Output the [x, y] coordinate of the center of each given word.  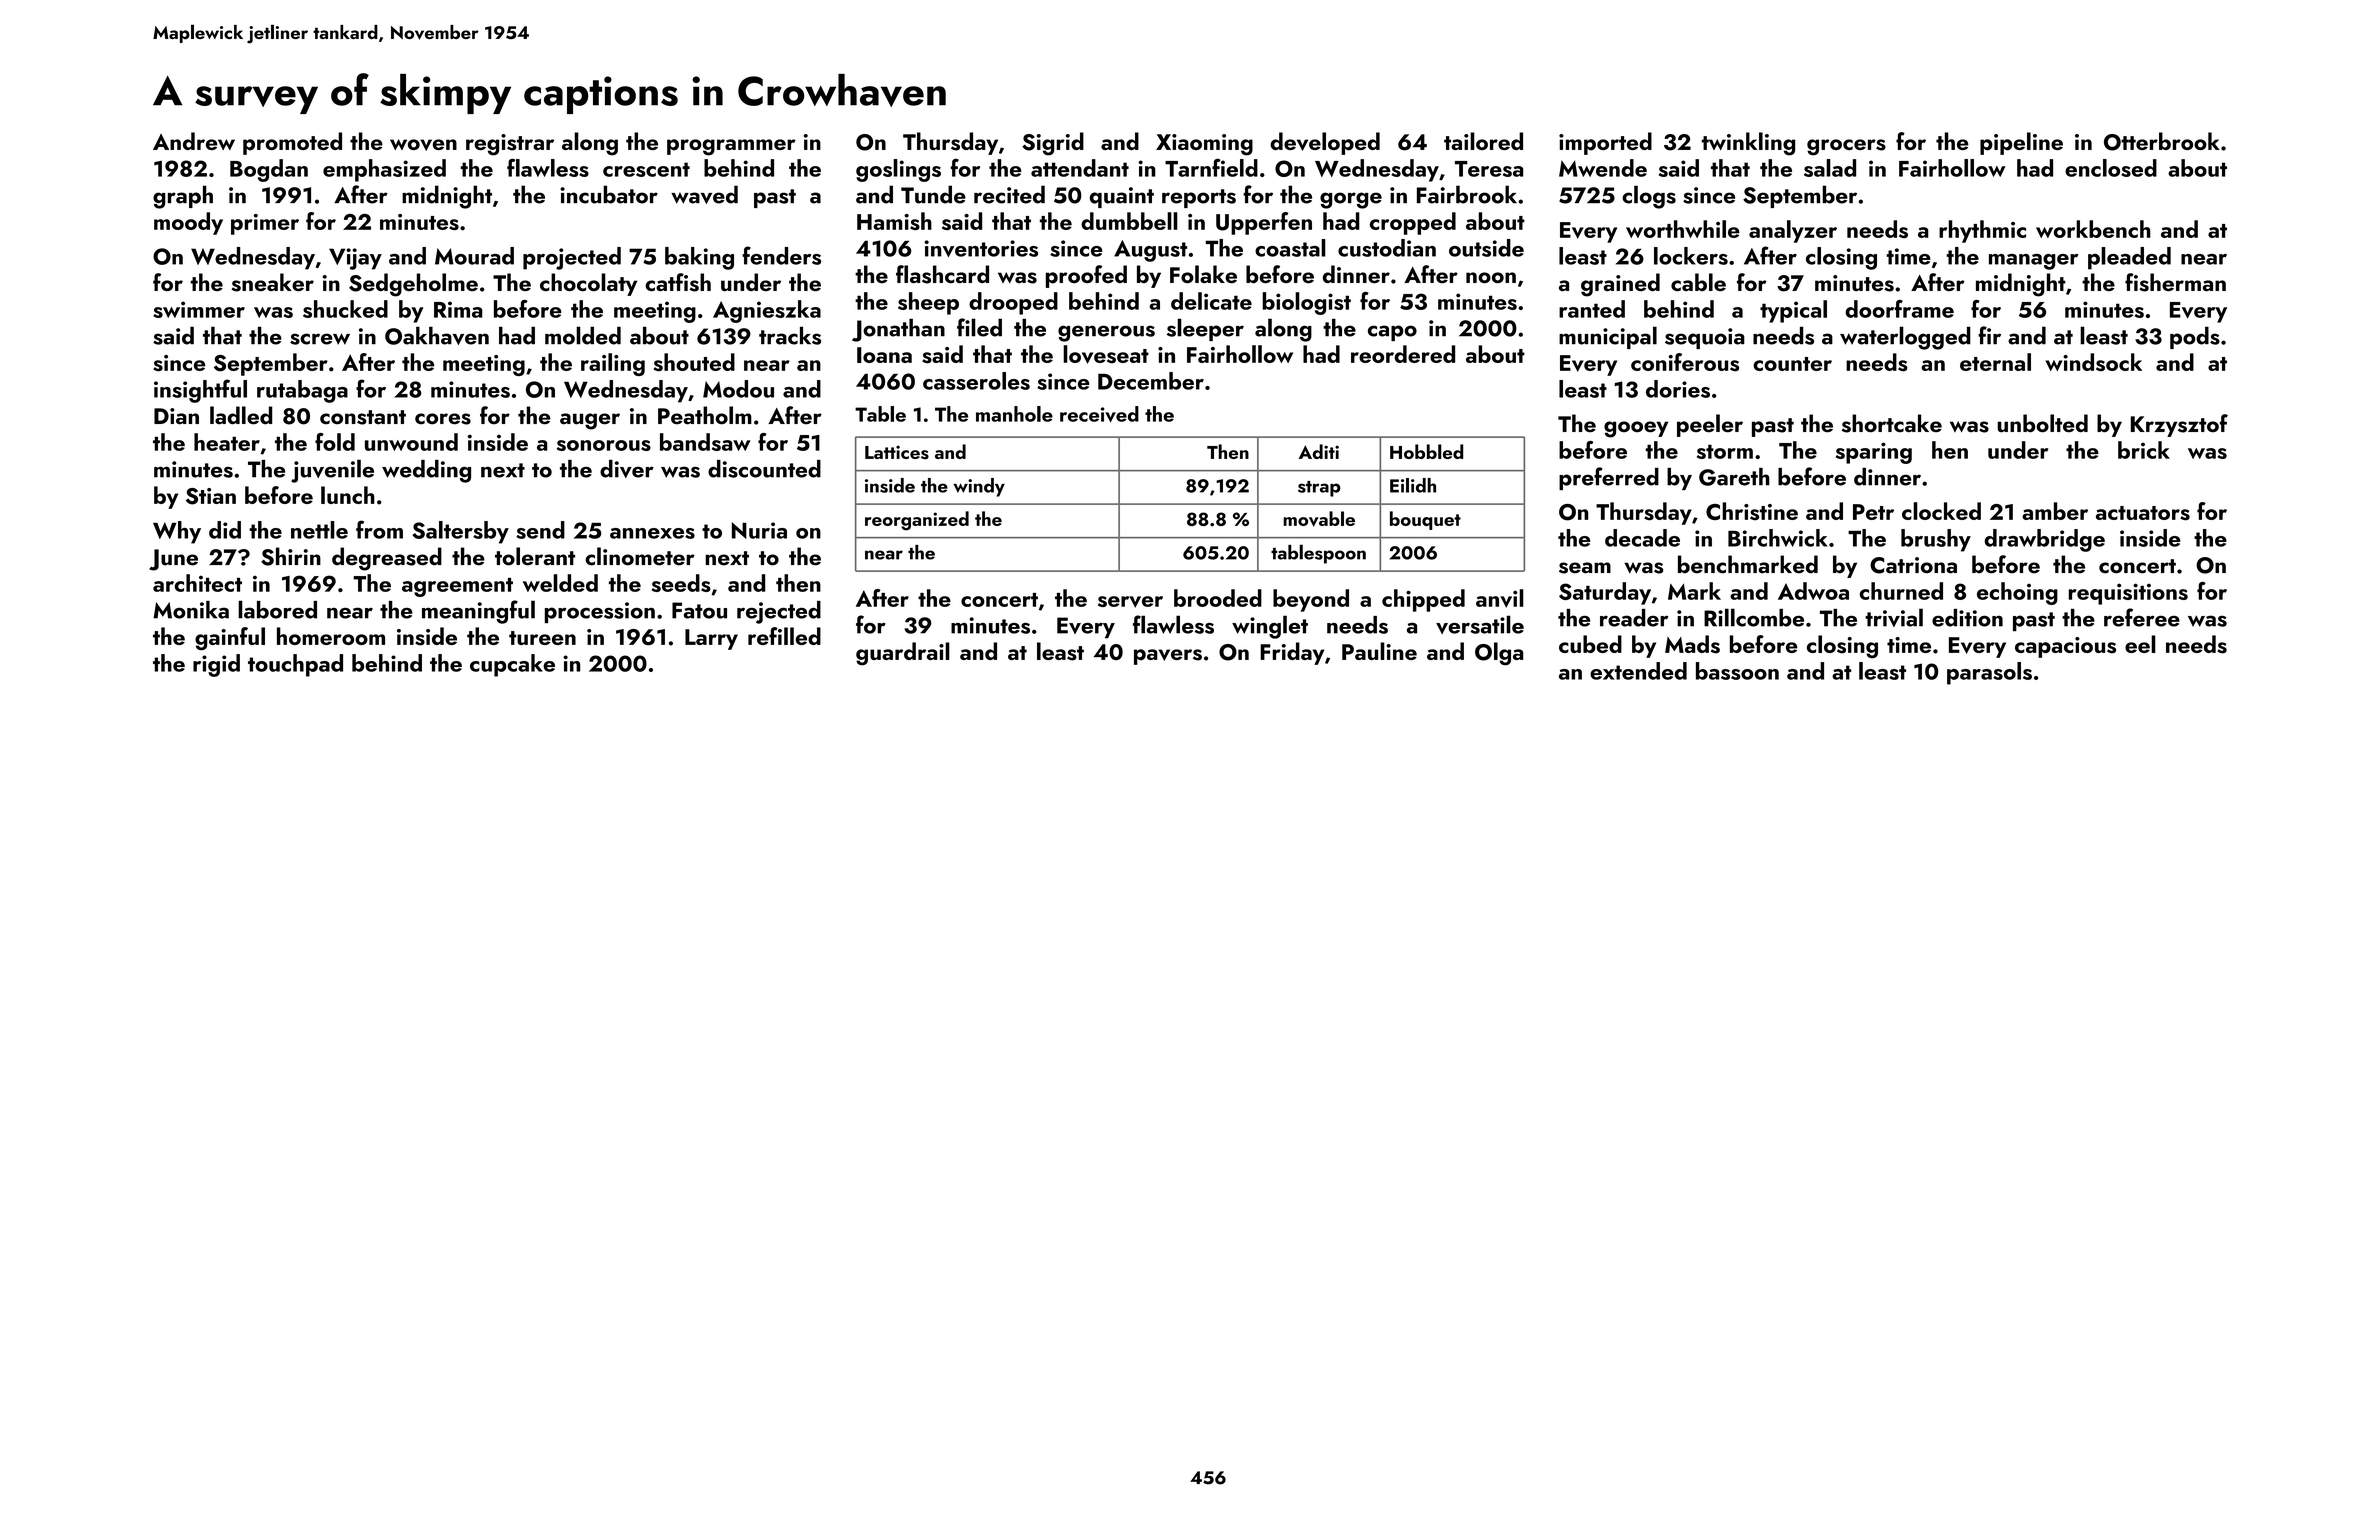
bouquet [1425, 520]
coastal [1290, 248]
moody [188, 223]
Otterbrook [2162, 141]
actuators [2143, 513]
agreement [457, 587]
